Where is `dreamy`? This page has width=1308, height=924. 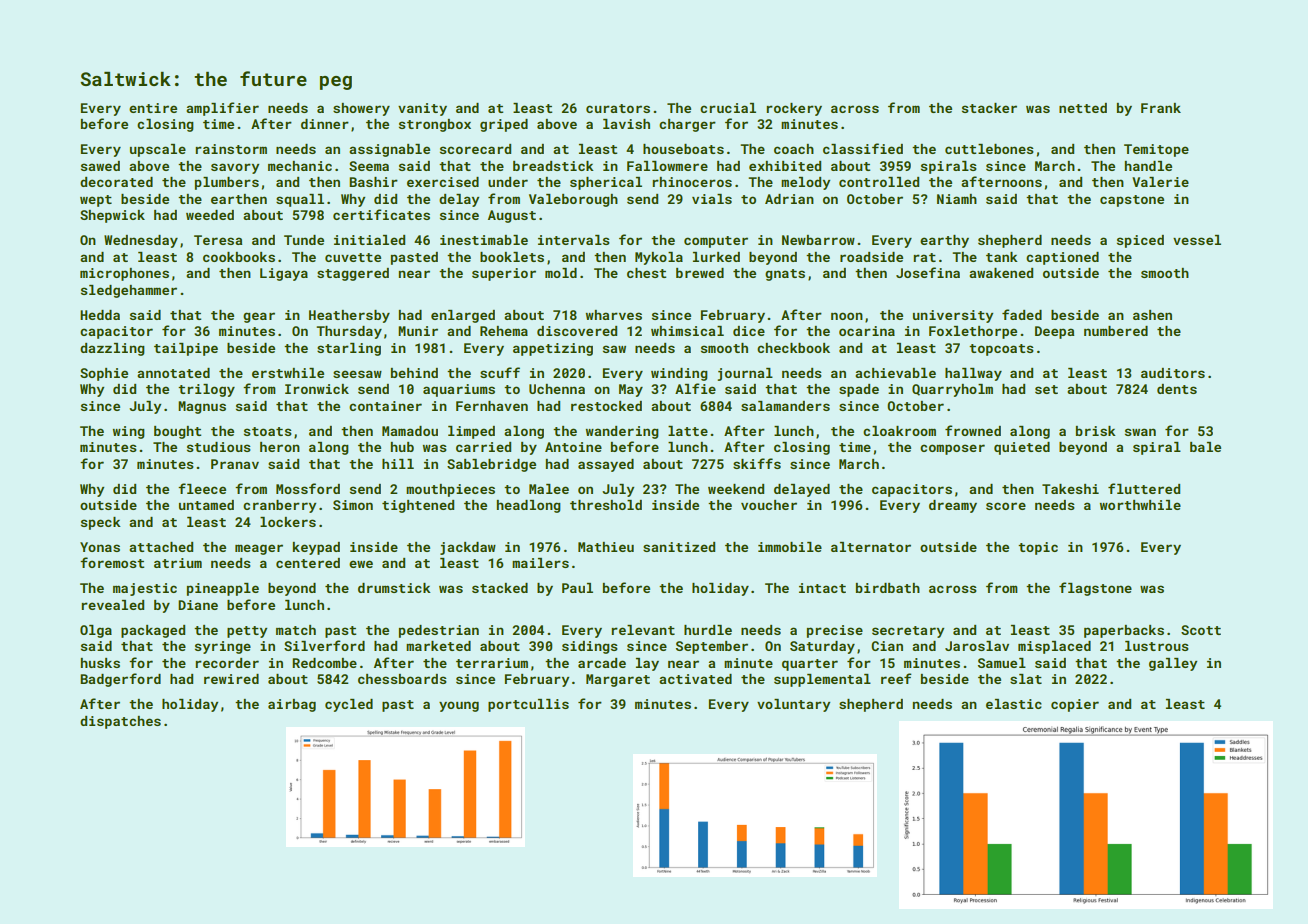
dreamy is located at coordinates (953, 506).
